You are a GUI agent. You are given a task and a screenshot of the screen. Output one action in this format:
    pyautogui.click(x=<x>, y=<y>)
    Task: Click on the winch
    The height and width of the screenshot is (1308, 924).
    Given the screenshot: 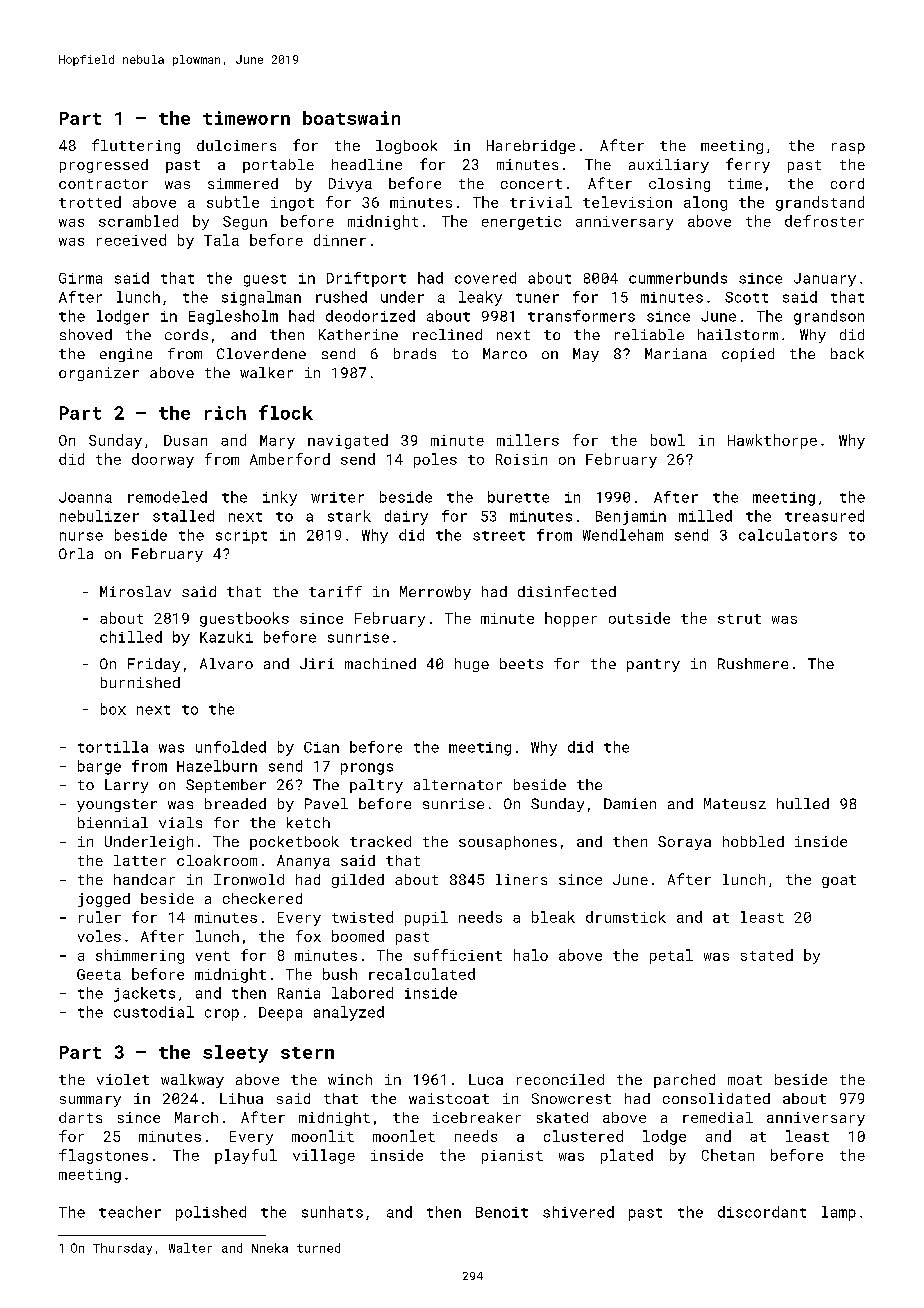 What is the action you would take?
    pyautogui.click(x=350, y=1079)
